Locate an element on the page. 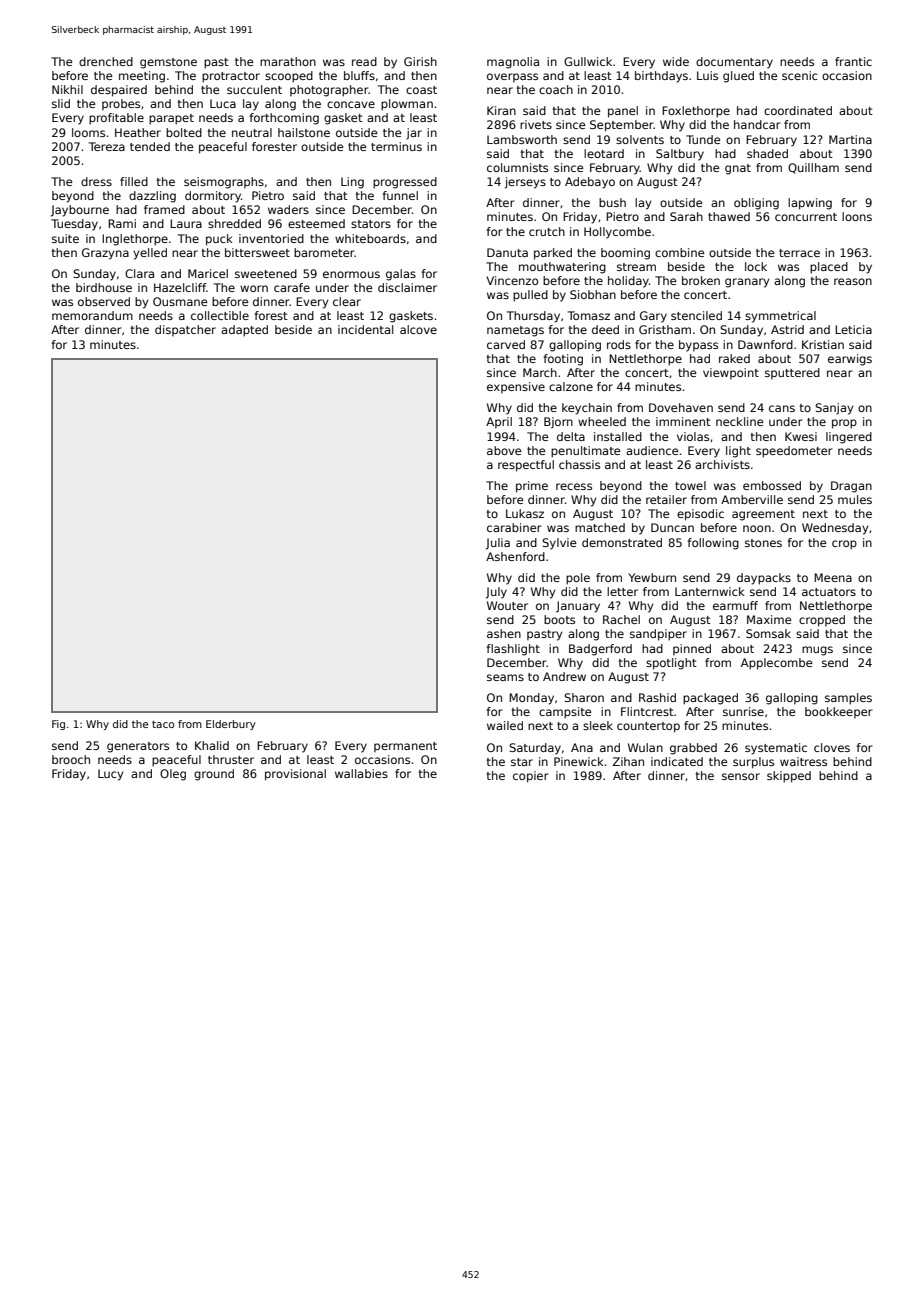 The height and width of the image is (1314, 924). taco is located at coordinates (163, 724).
